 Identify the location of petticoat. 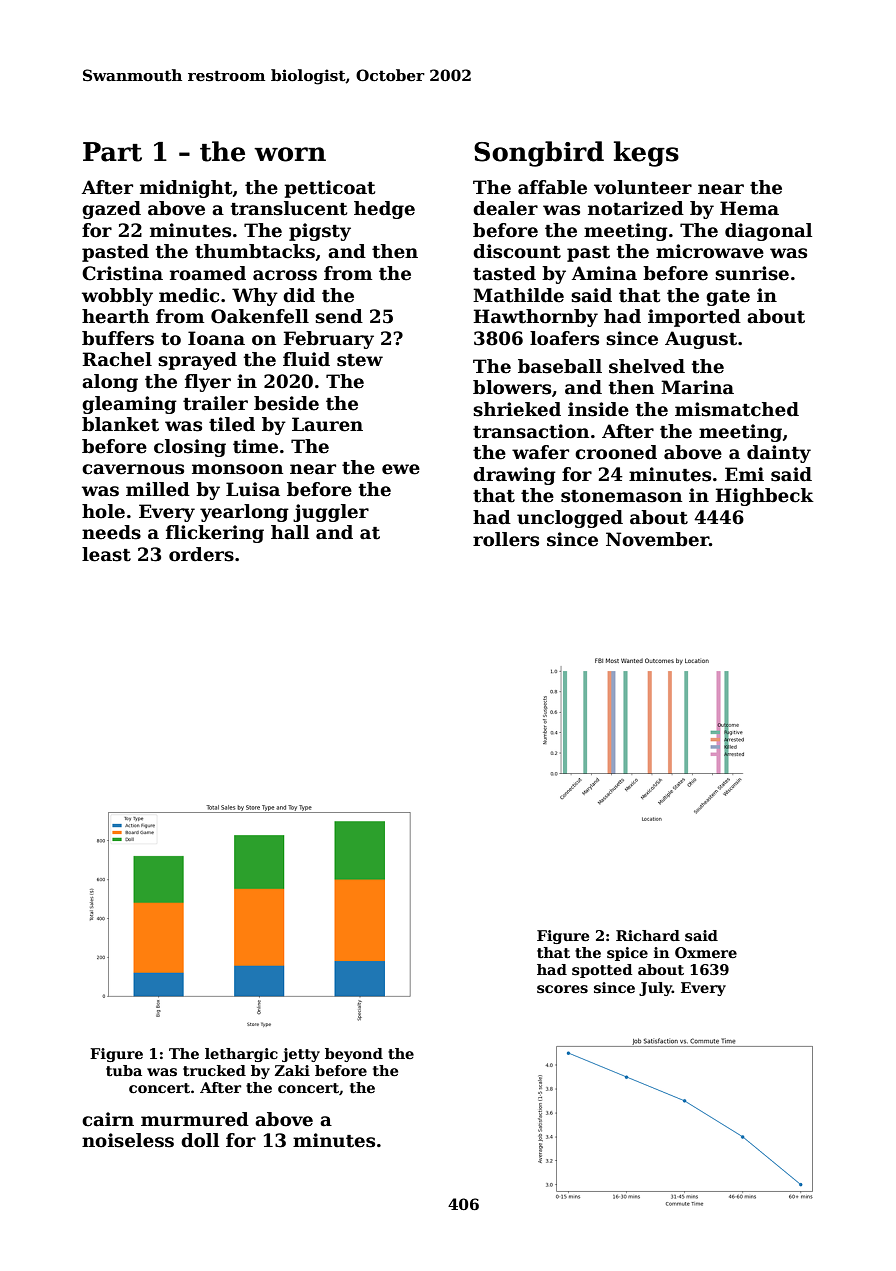
(329, 189).
